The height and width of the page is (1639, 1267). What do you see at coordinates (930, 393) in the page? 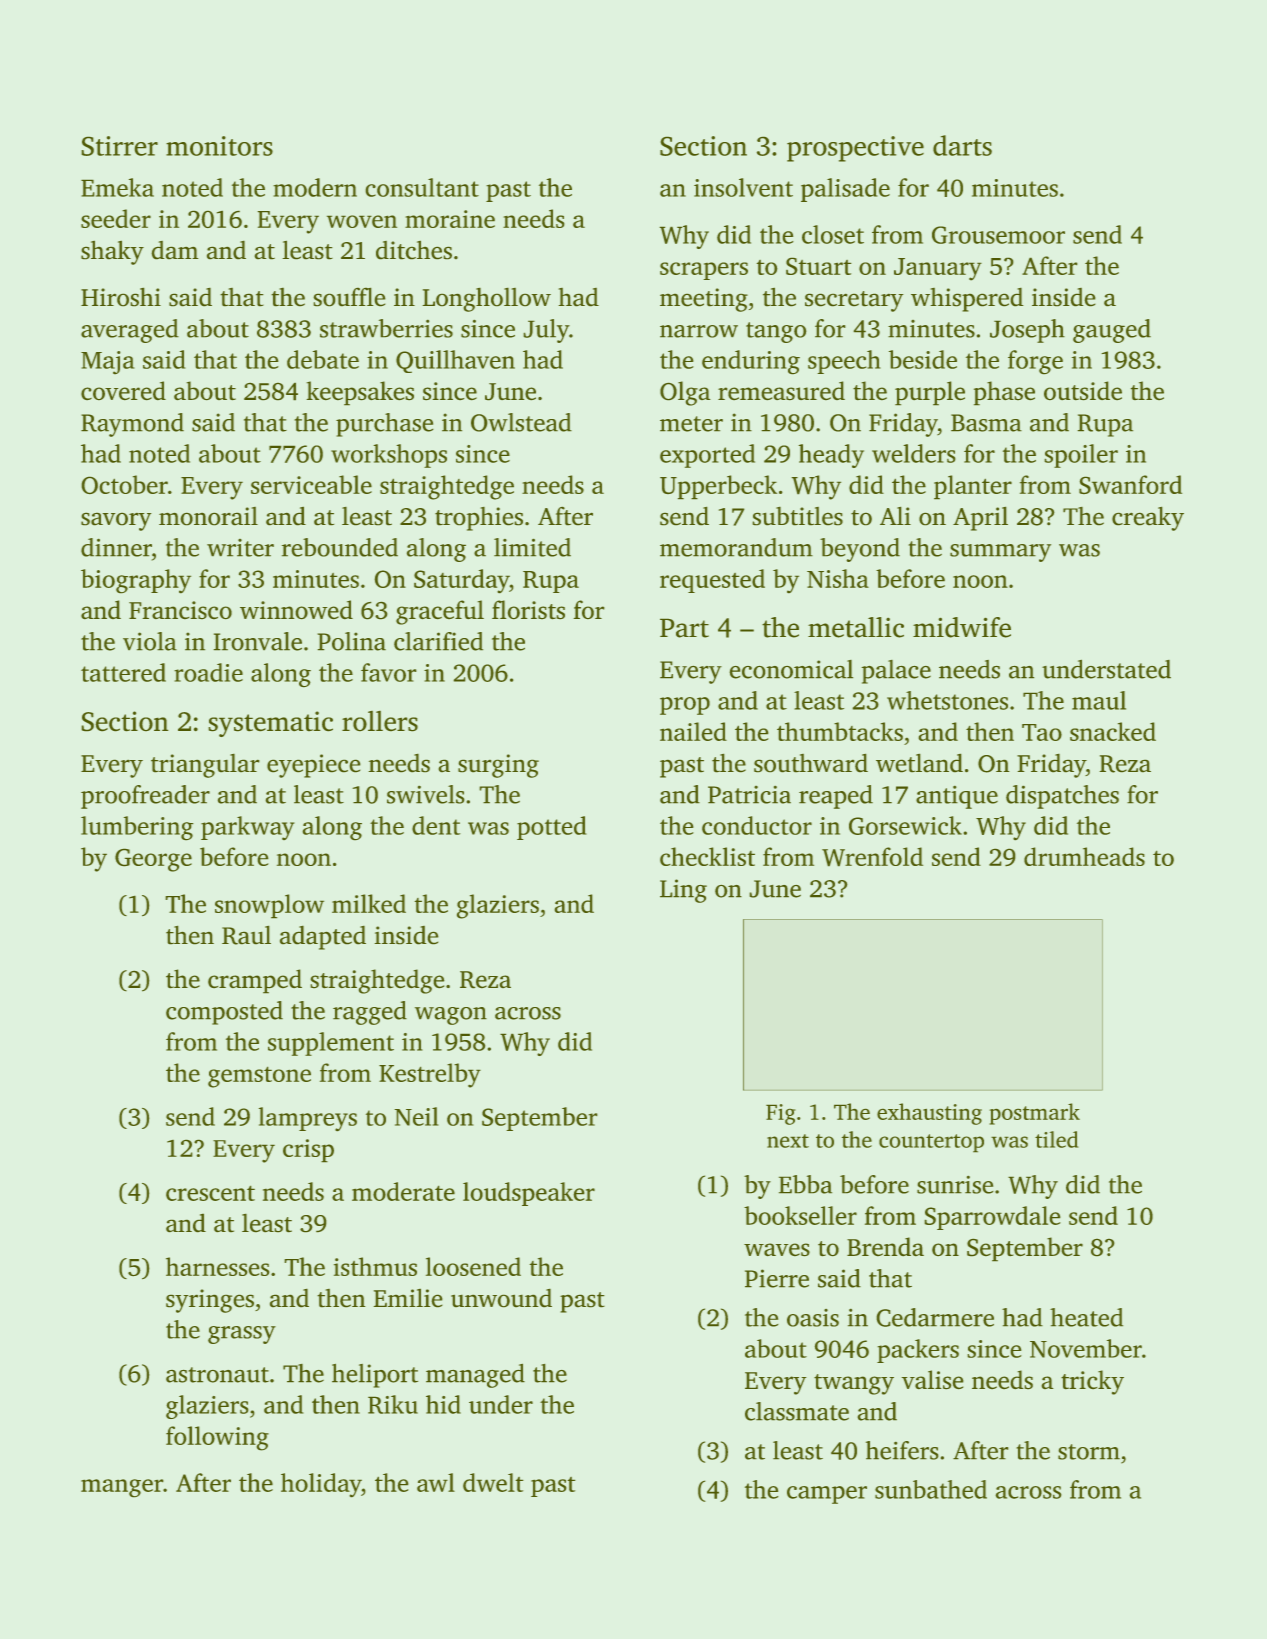
I see `purple` at bounding box center [930, 393].
